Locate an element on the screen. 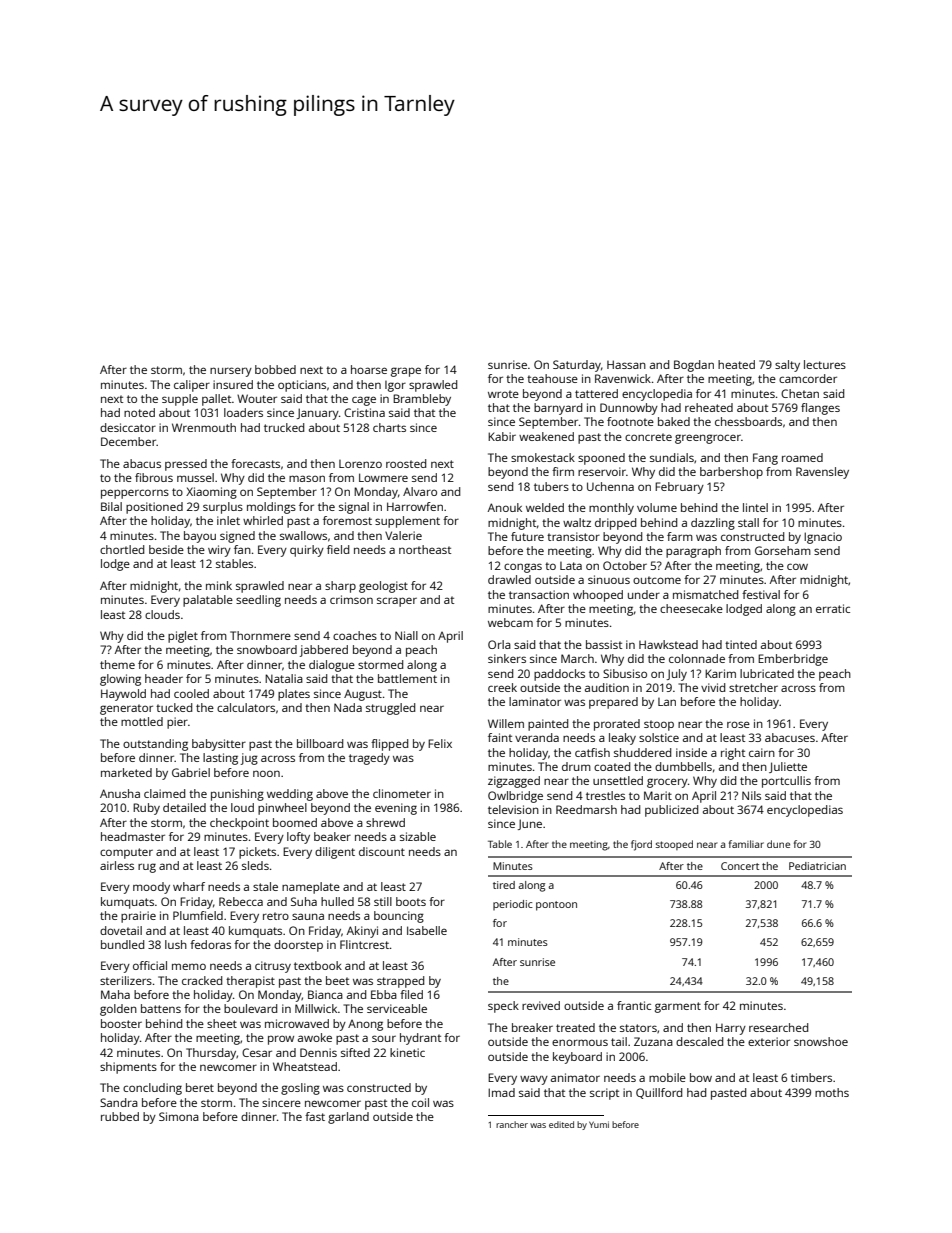 Image resolution: width=952 pixels, height=1233 pixels. Emberbridge is located at coordinates (793, 660).
